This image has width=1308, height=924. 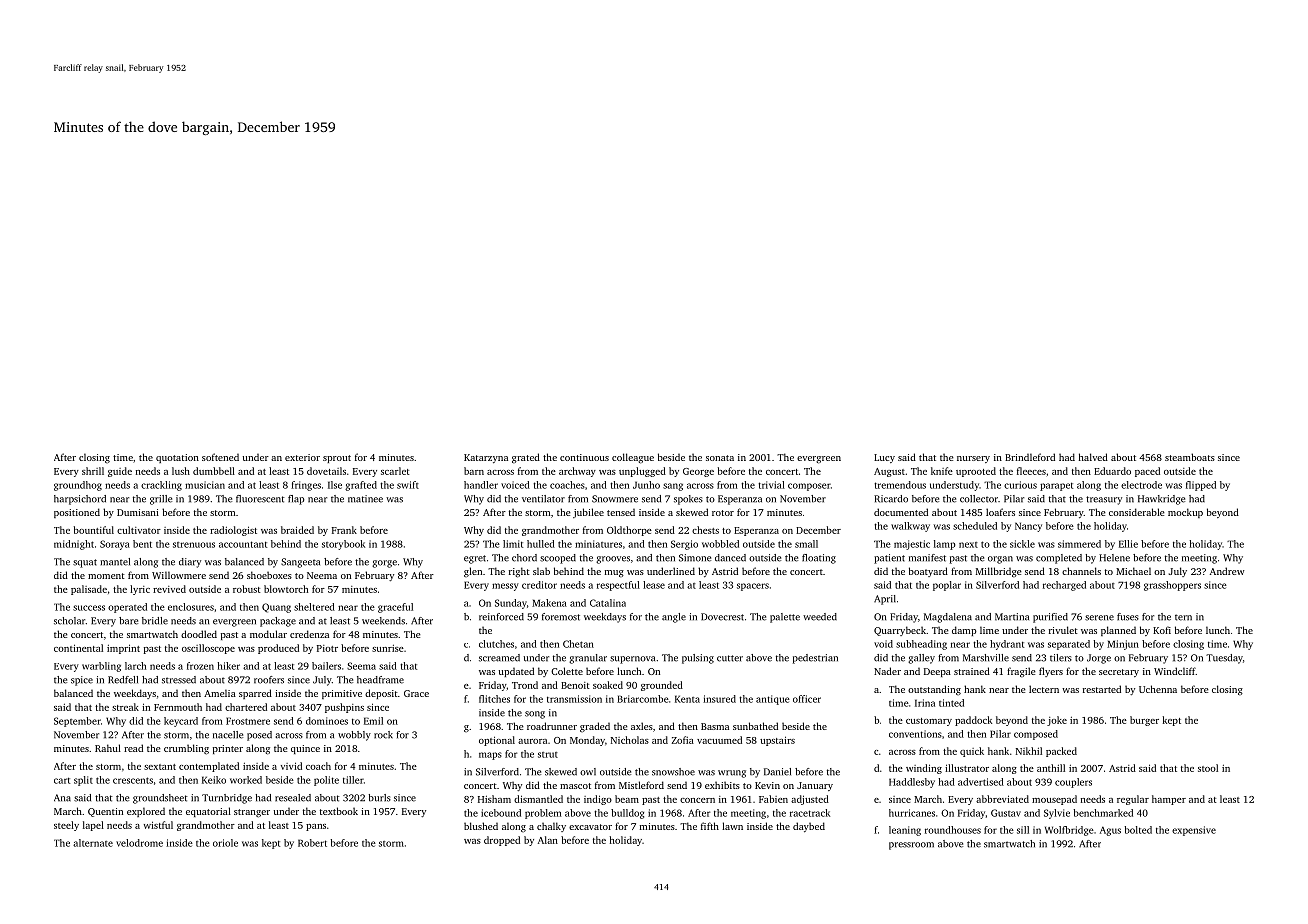 What do you see at coordinates (77, 513) in the image?
I see `positioned` at bounding box center [77, 513].
